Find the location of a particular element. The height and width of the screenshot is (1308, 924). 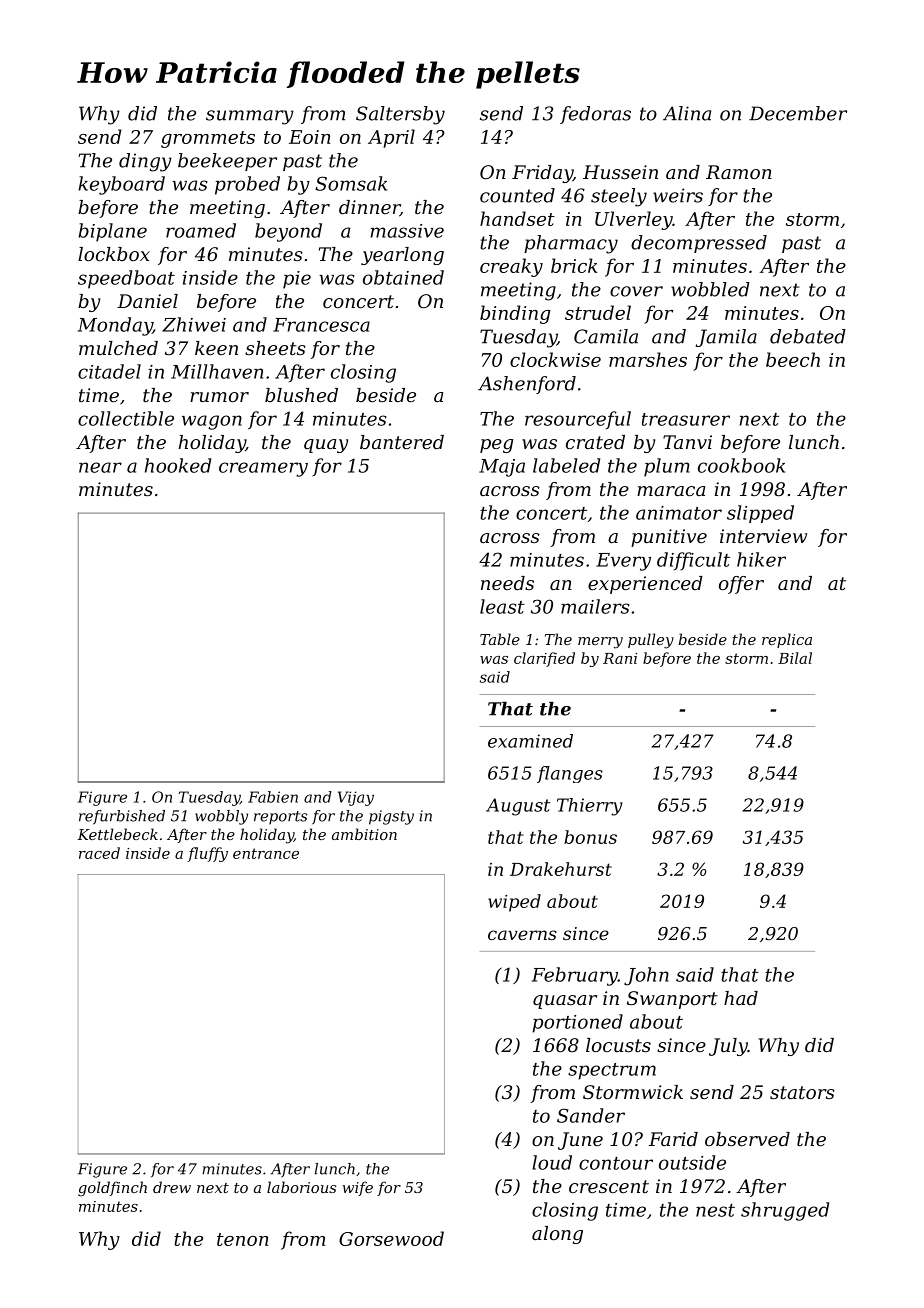

Table is located at coordinates (500, 639).
